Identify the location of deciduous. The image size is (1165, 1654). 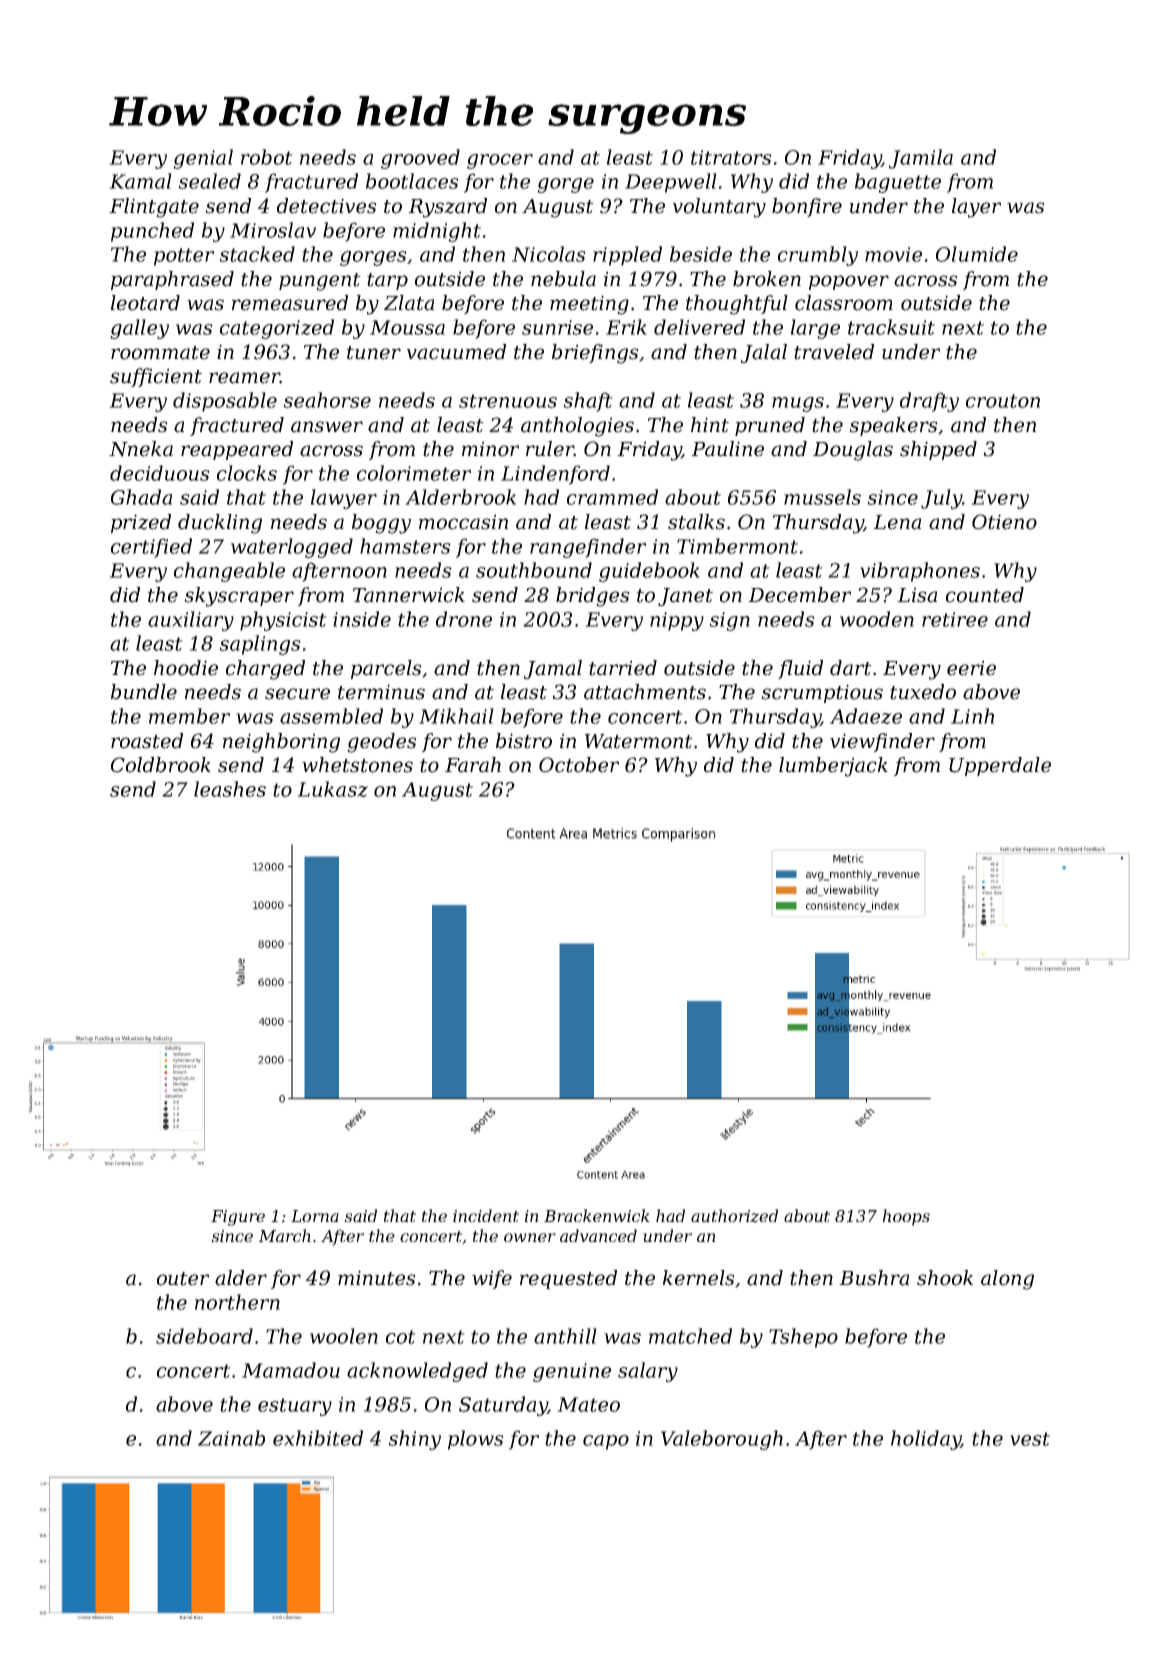
(160, 473).
